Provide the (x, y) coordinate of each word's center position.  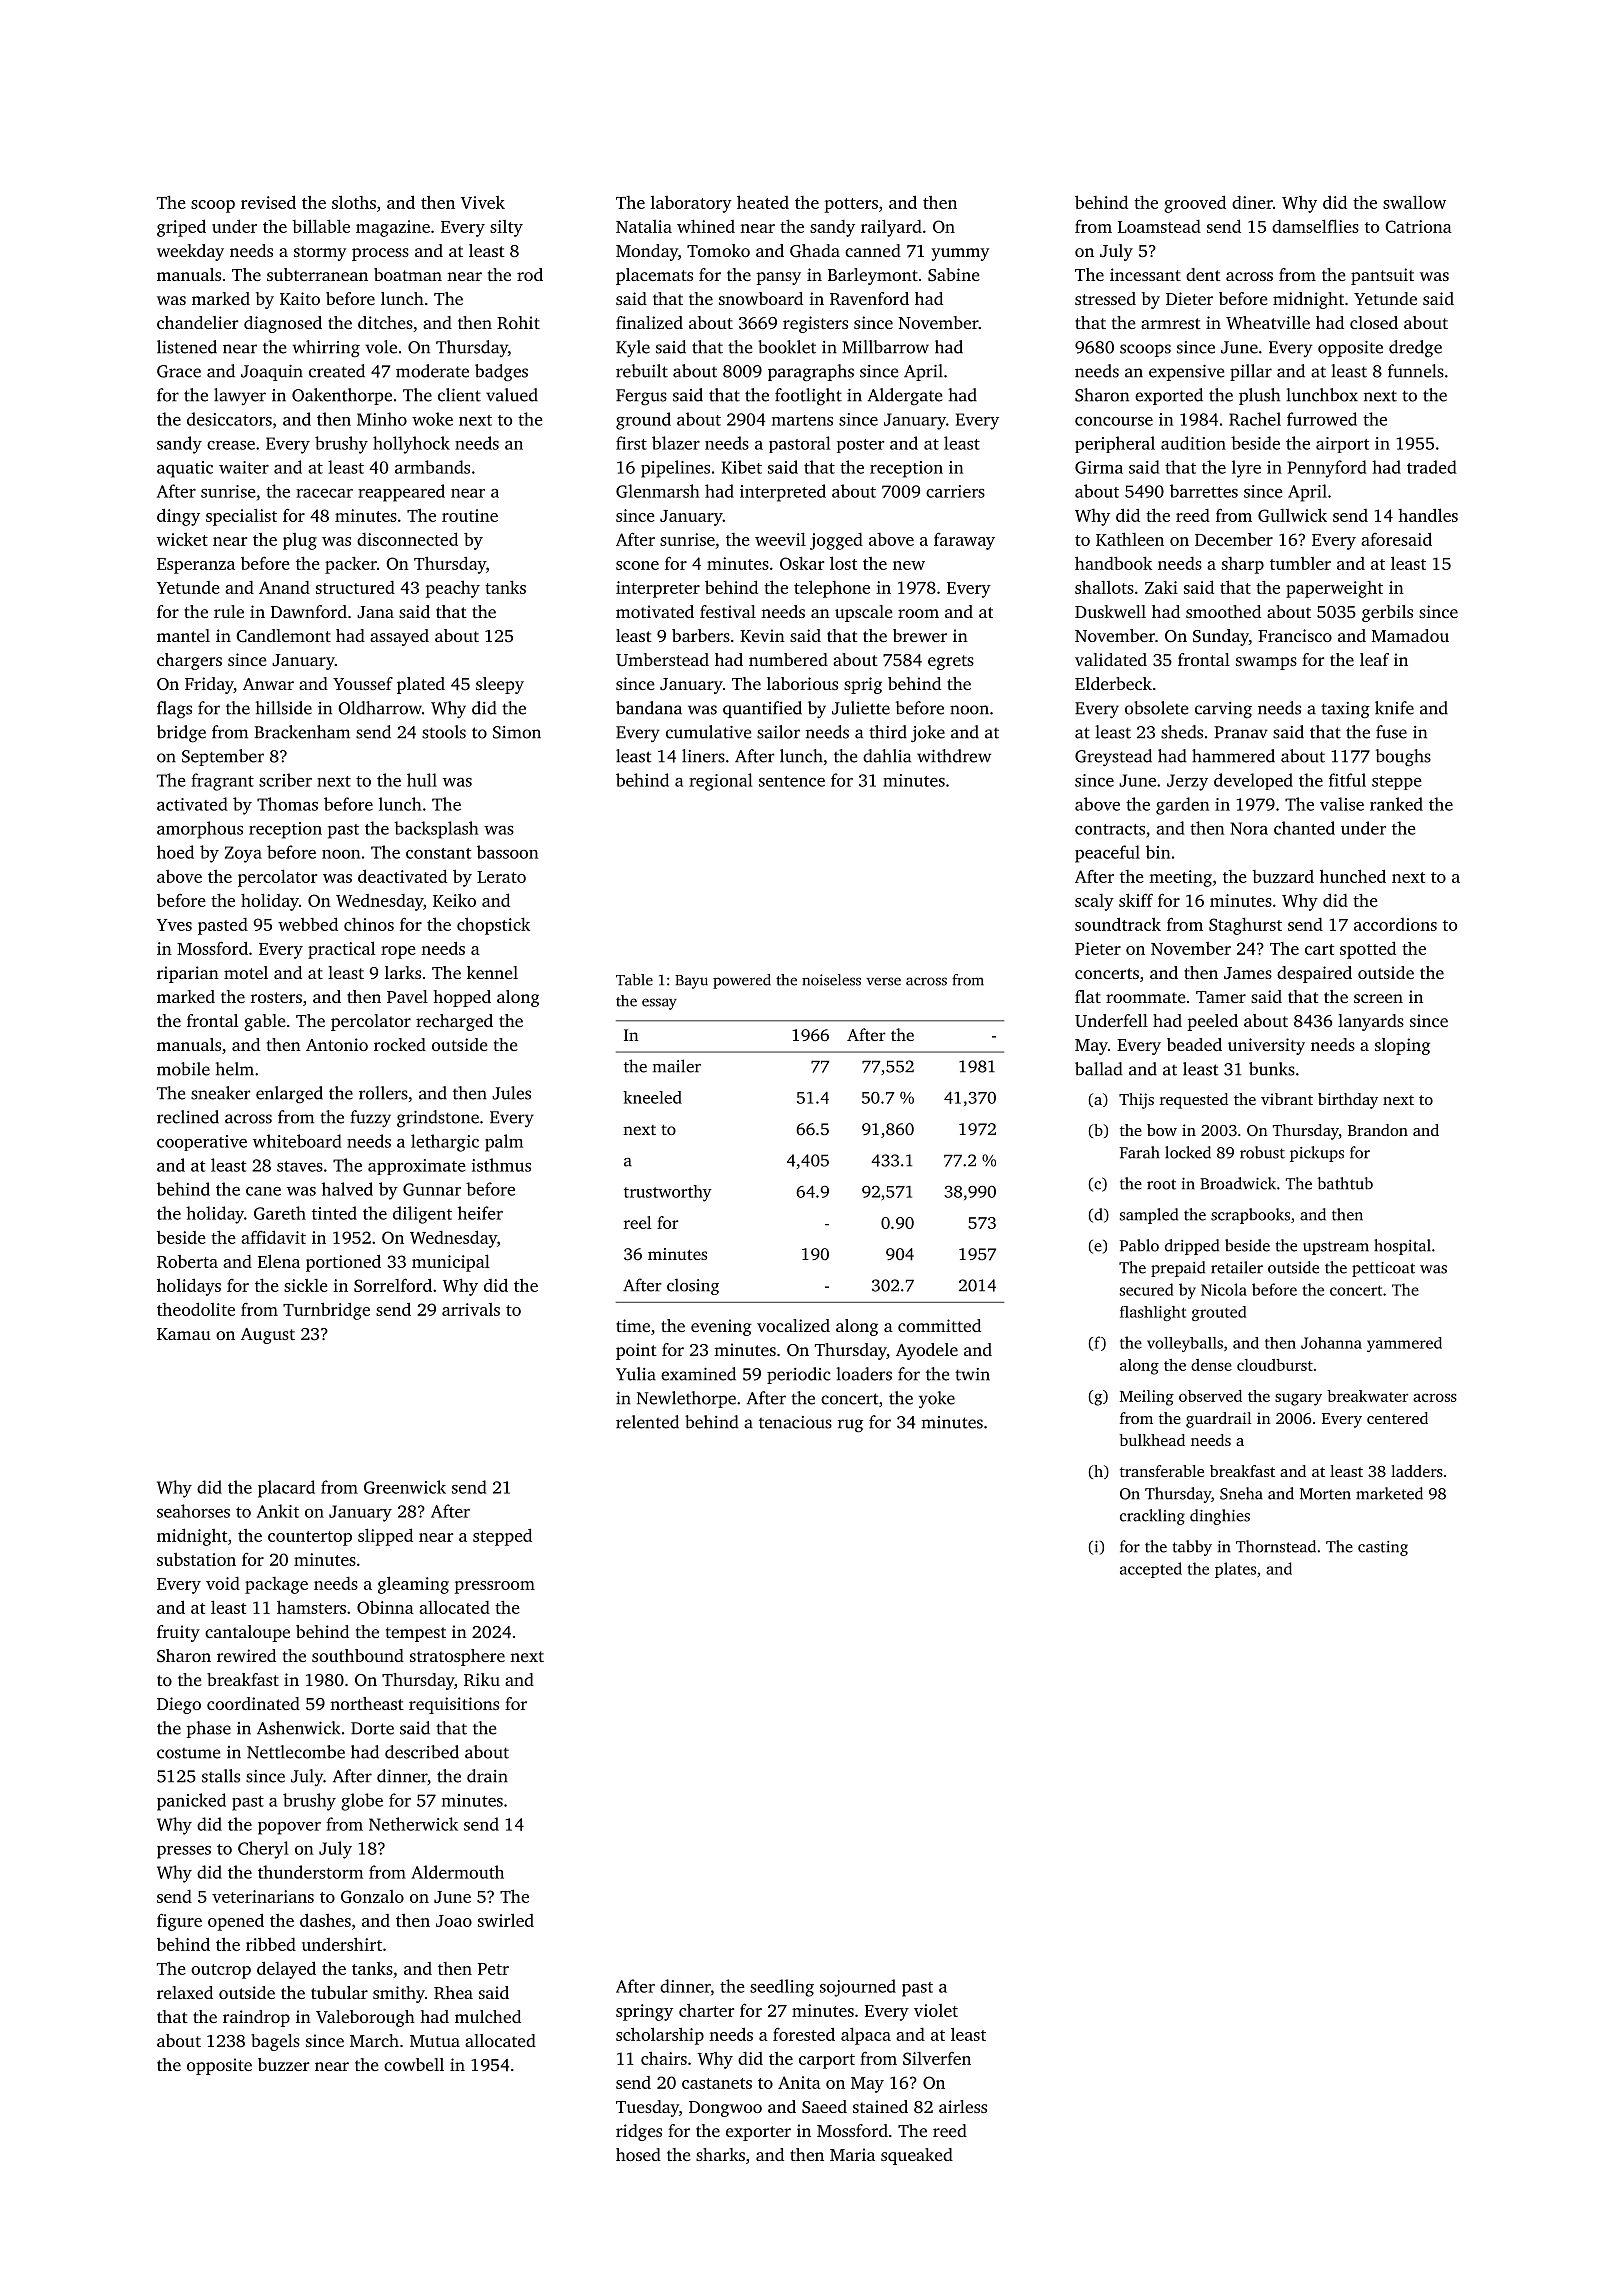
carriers (955, 491)
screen (1378, 998)
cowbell (414, 2064)
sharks (720, 2154)
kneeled (652, 1097)
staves (300, 1166)
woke (432, 419)
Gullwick (1292, 515)
